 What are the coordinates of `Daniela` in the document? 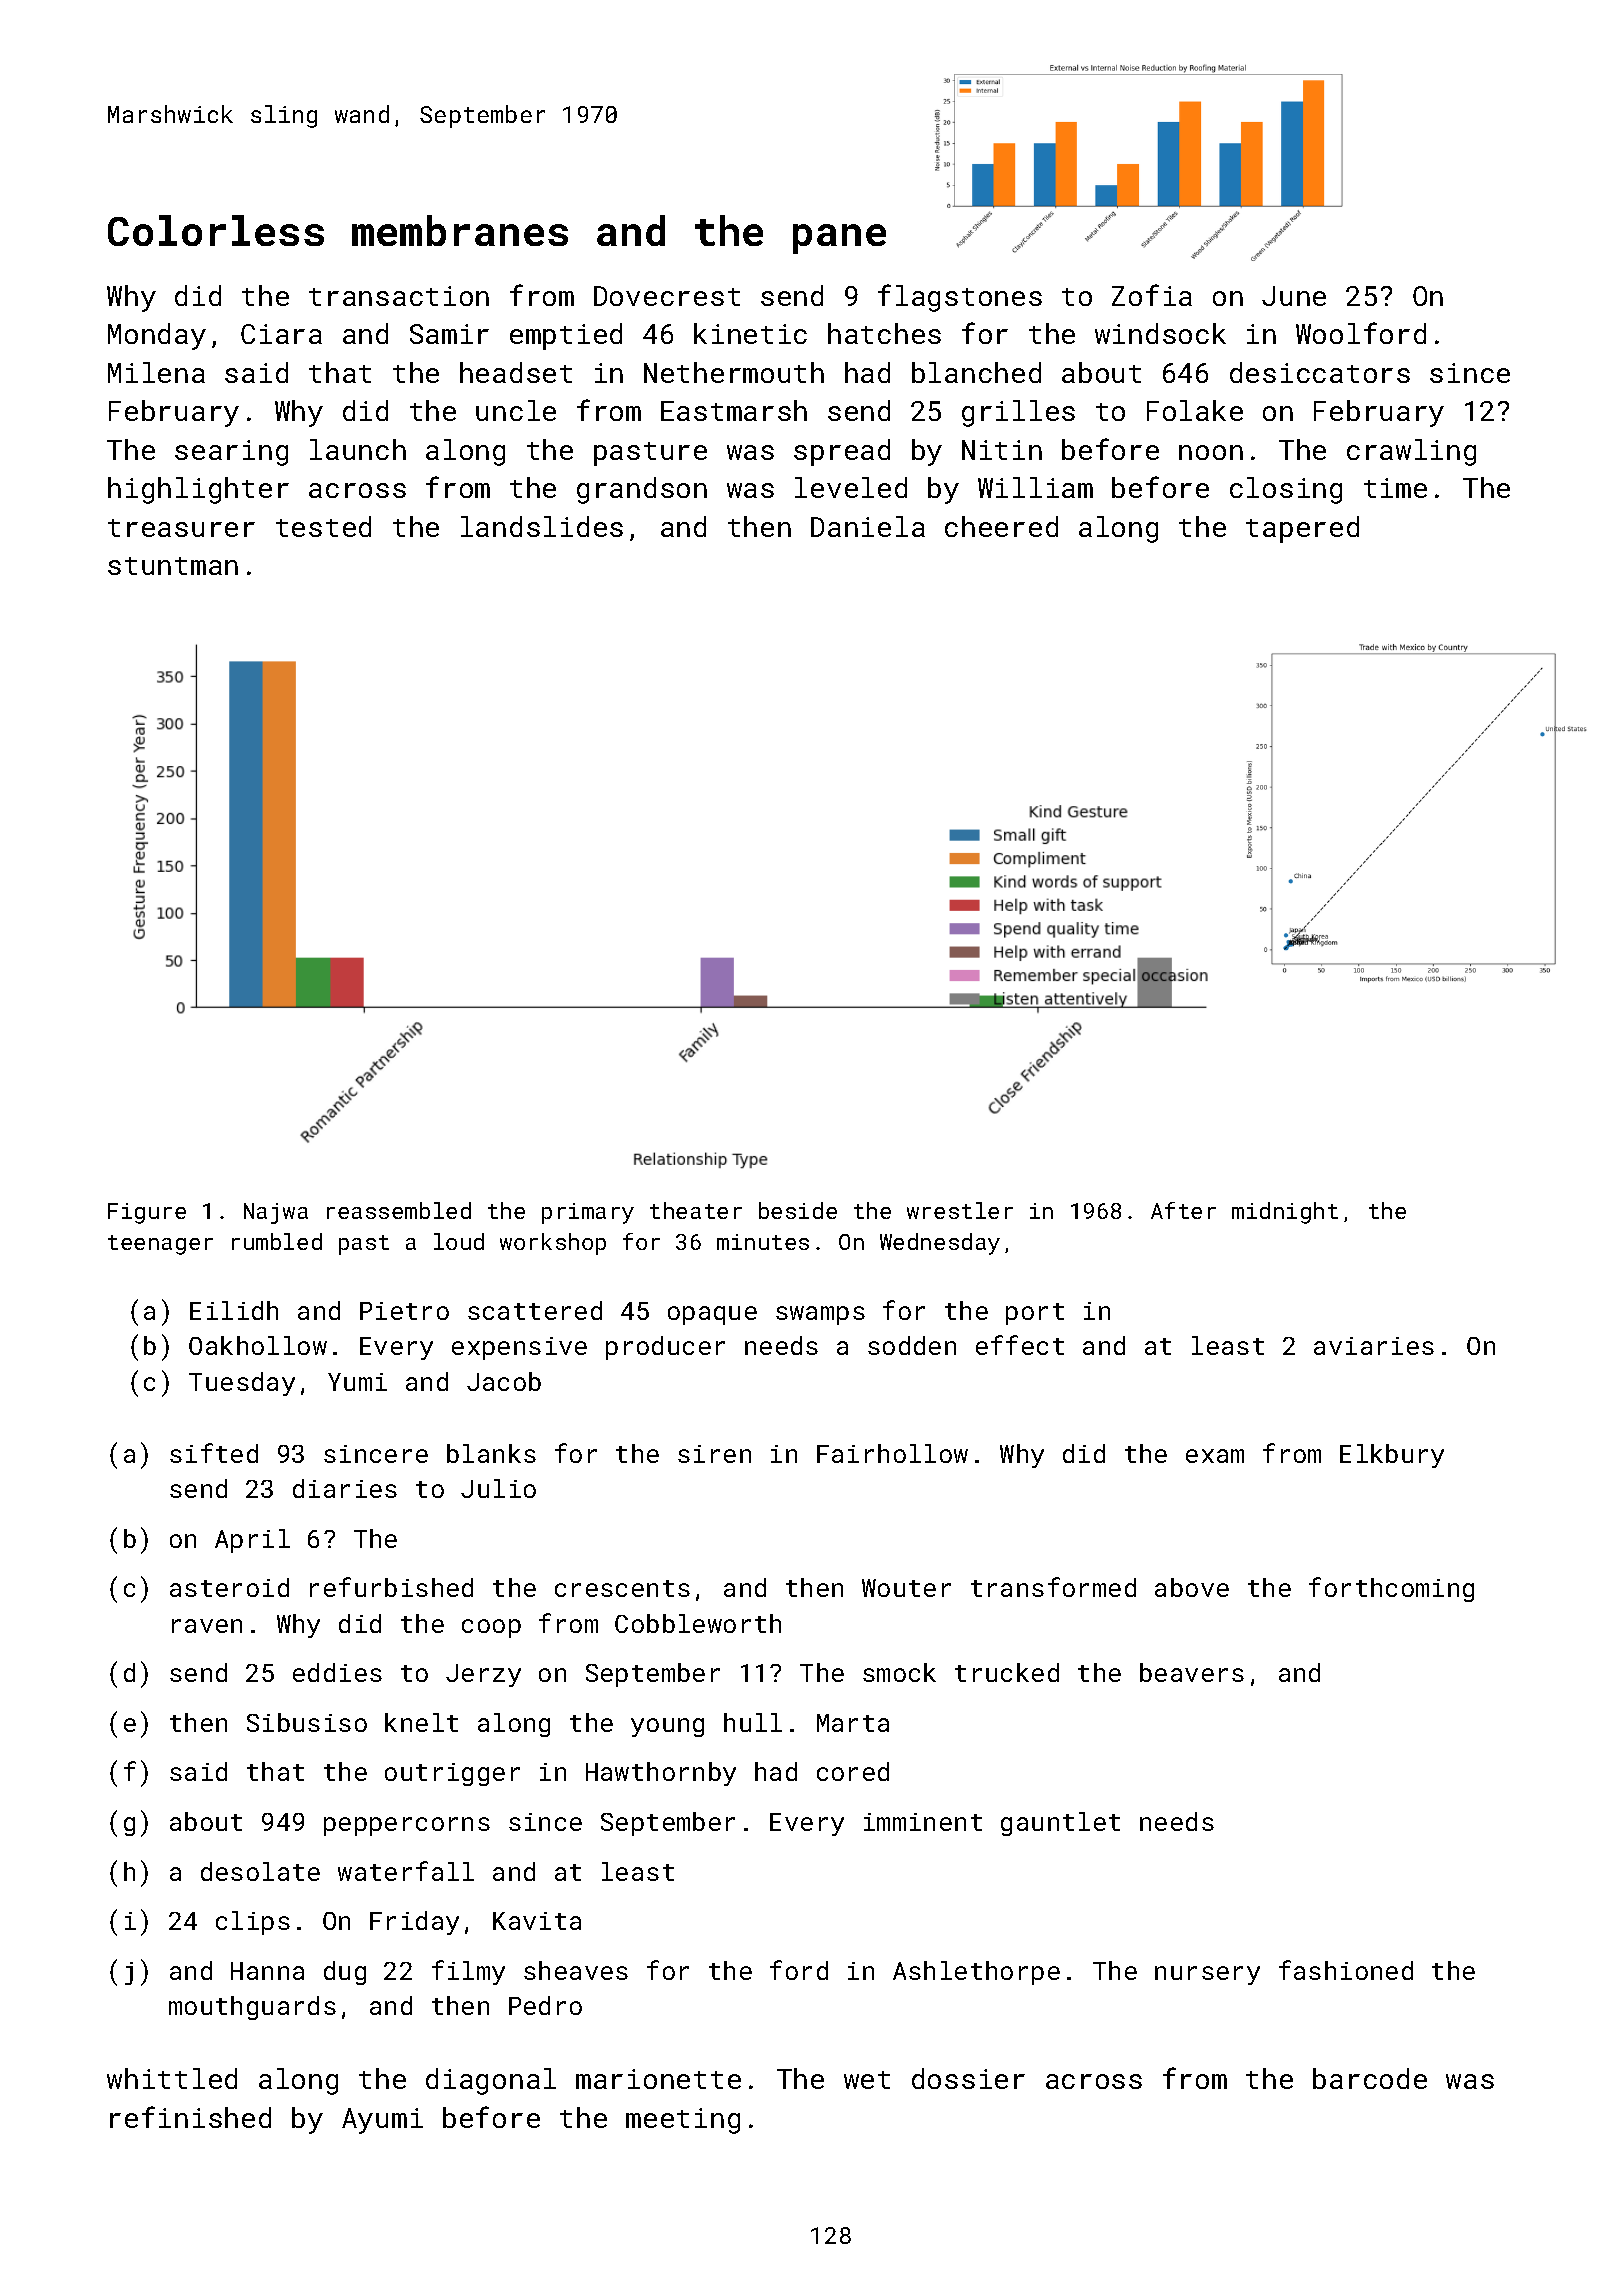 It's located at (868, 526).
